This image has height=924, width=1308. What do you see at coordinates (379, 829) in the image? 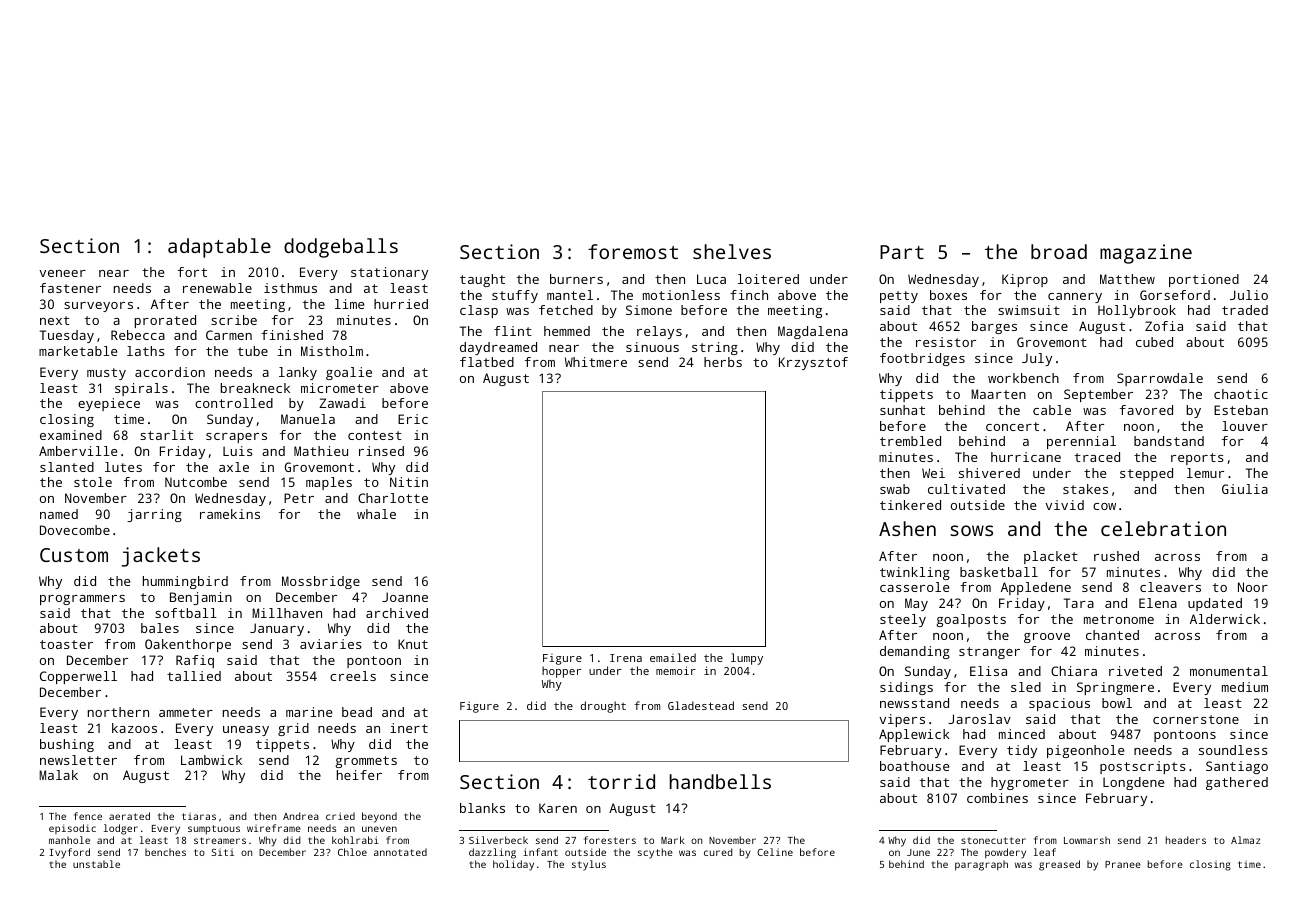
I see `uneven` at bounding box center [379, 829].
